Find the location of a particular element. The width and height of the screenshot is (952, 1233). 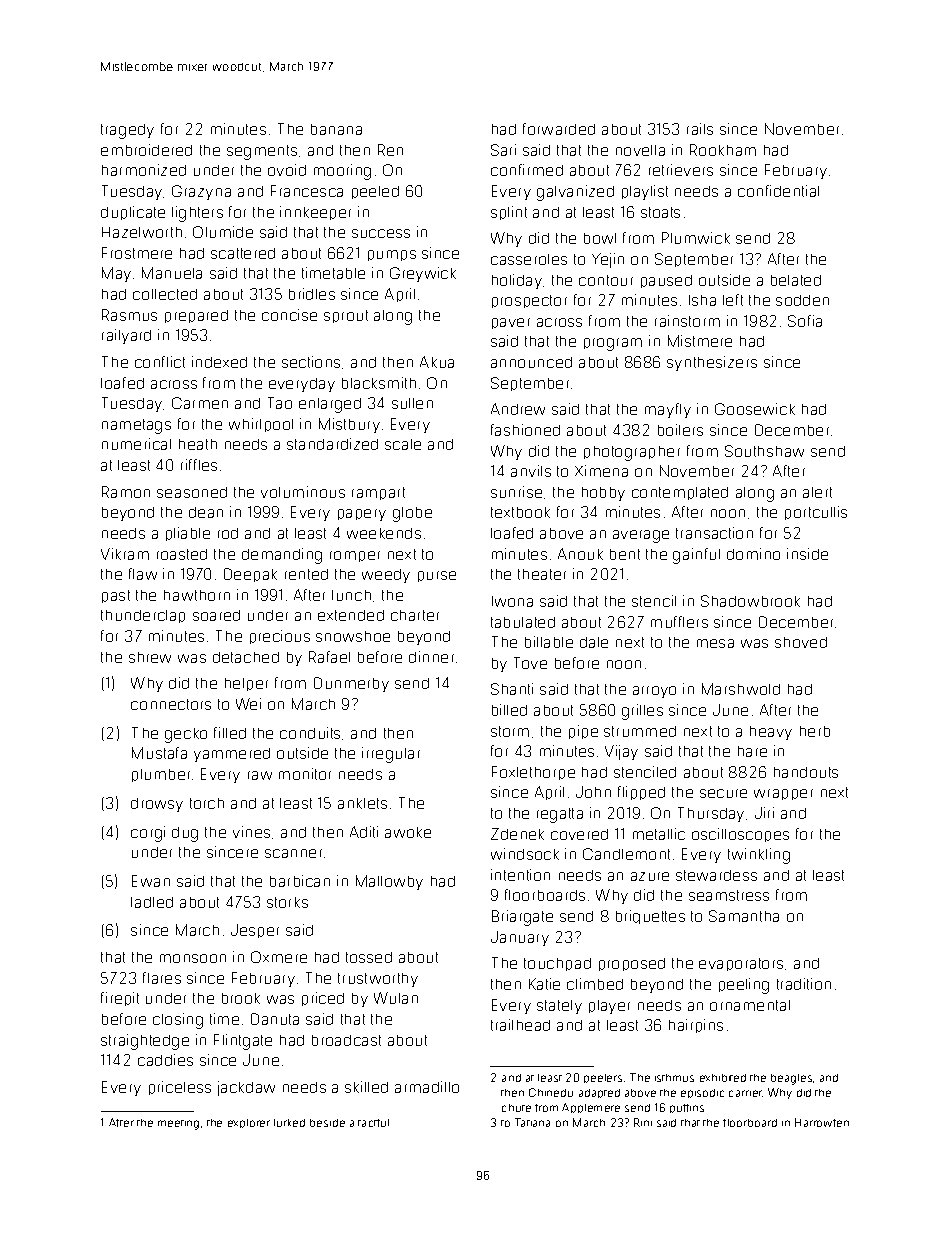

duplicate is located at coordinates (133, 213).
